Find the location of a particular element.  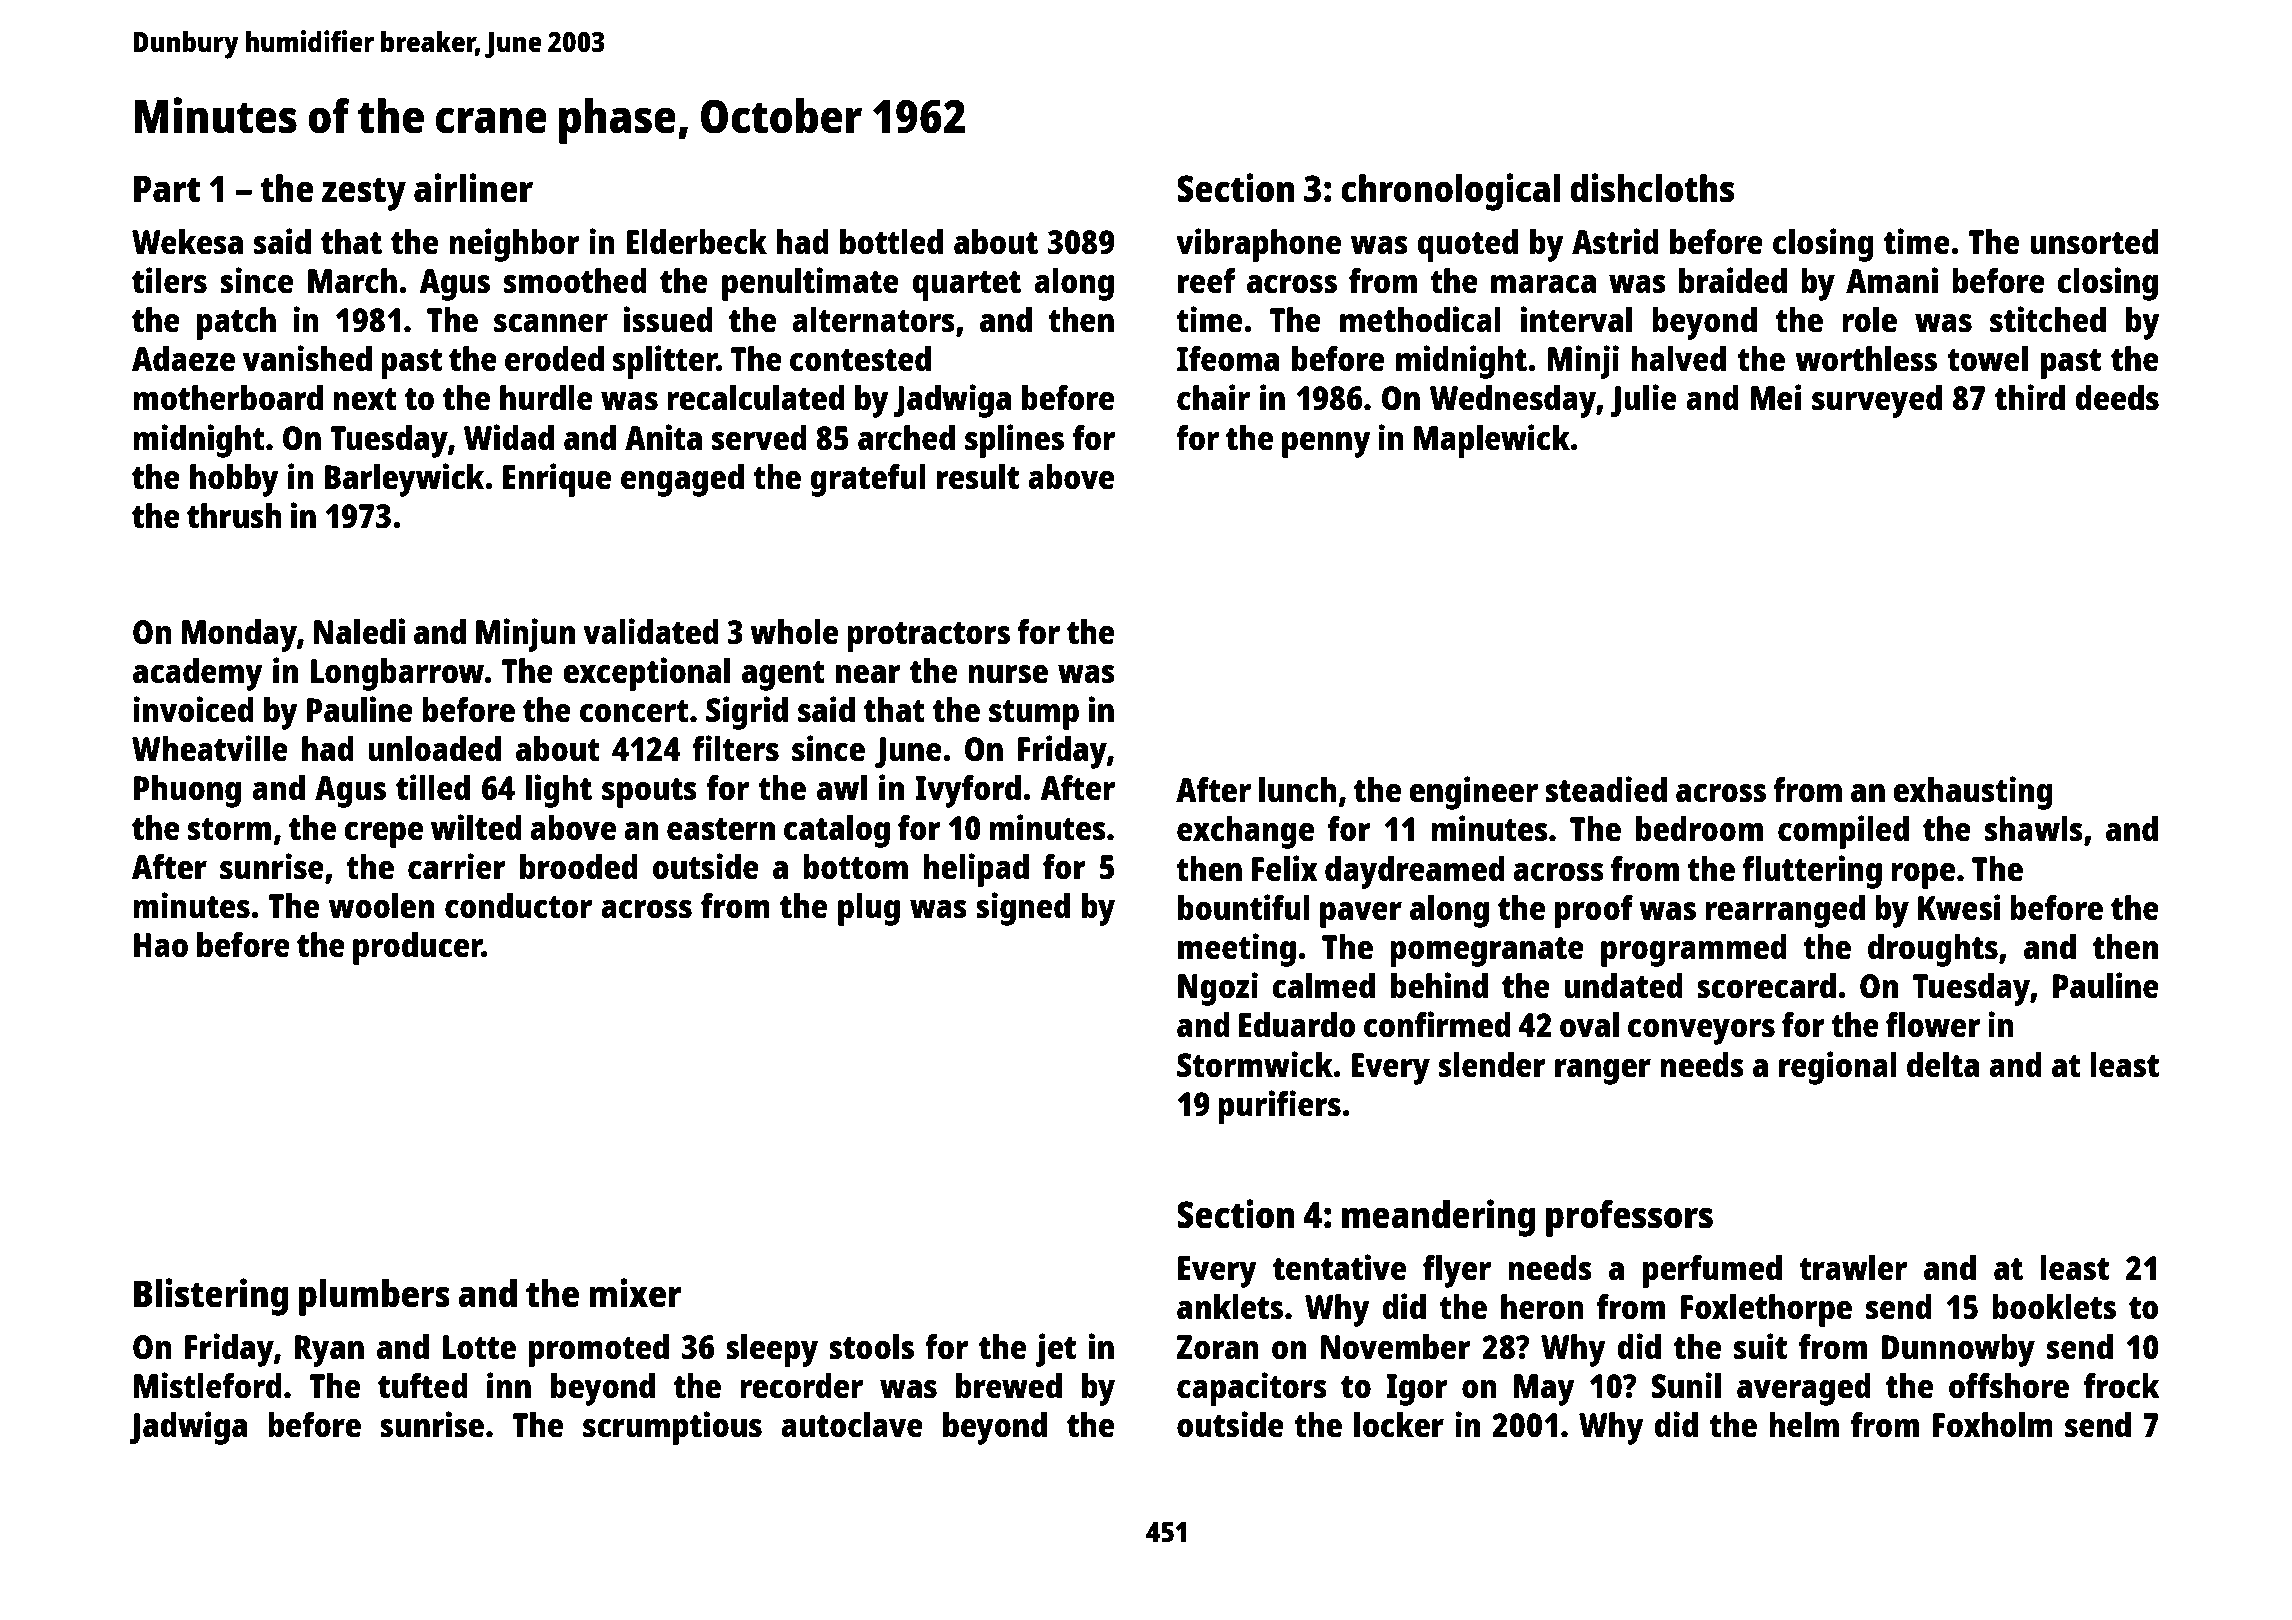

bottled is located at coordinates (891, 242).
